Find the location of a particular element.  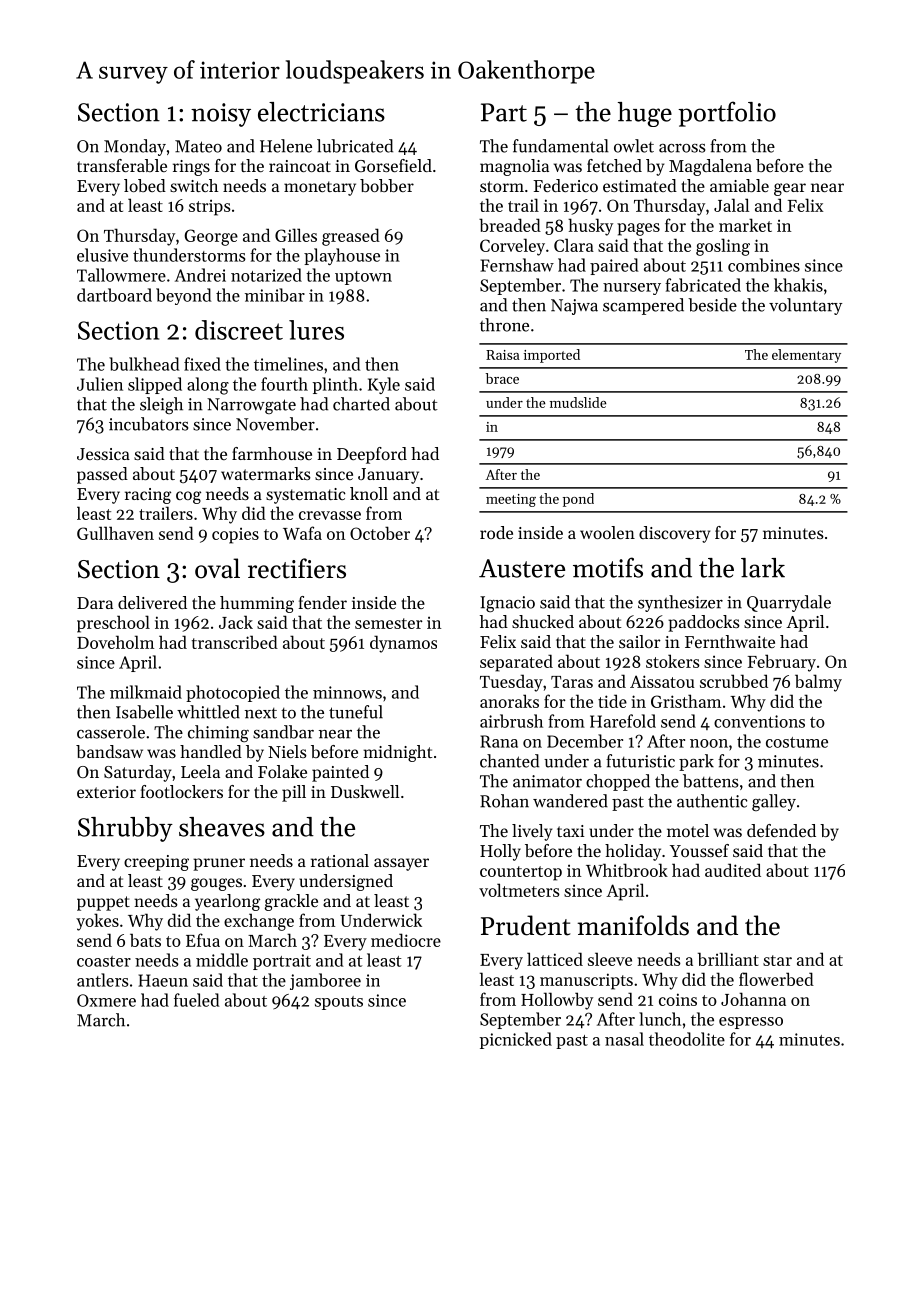

gear is located at coordinates (790, 189).
